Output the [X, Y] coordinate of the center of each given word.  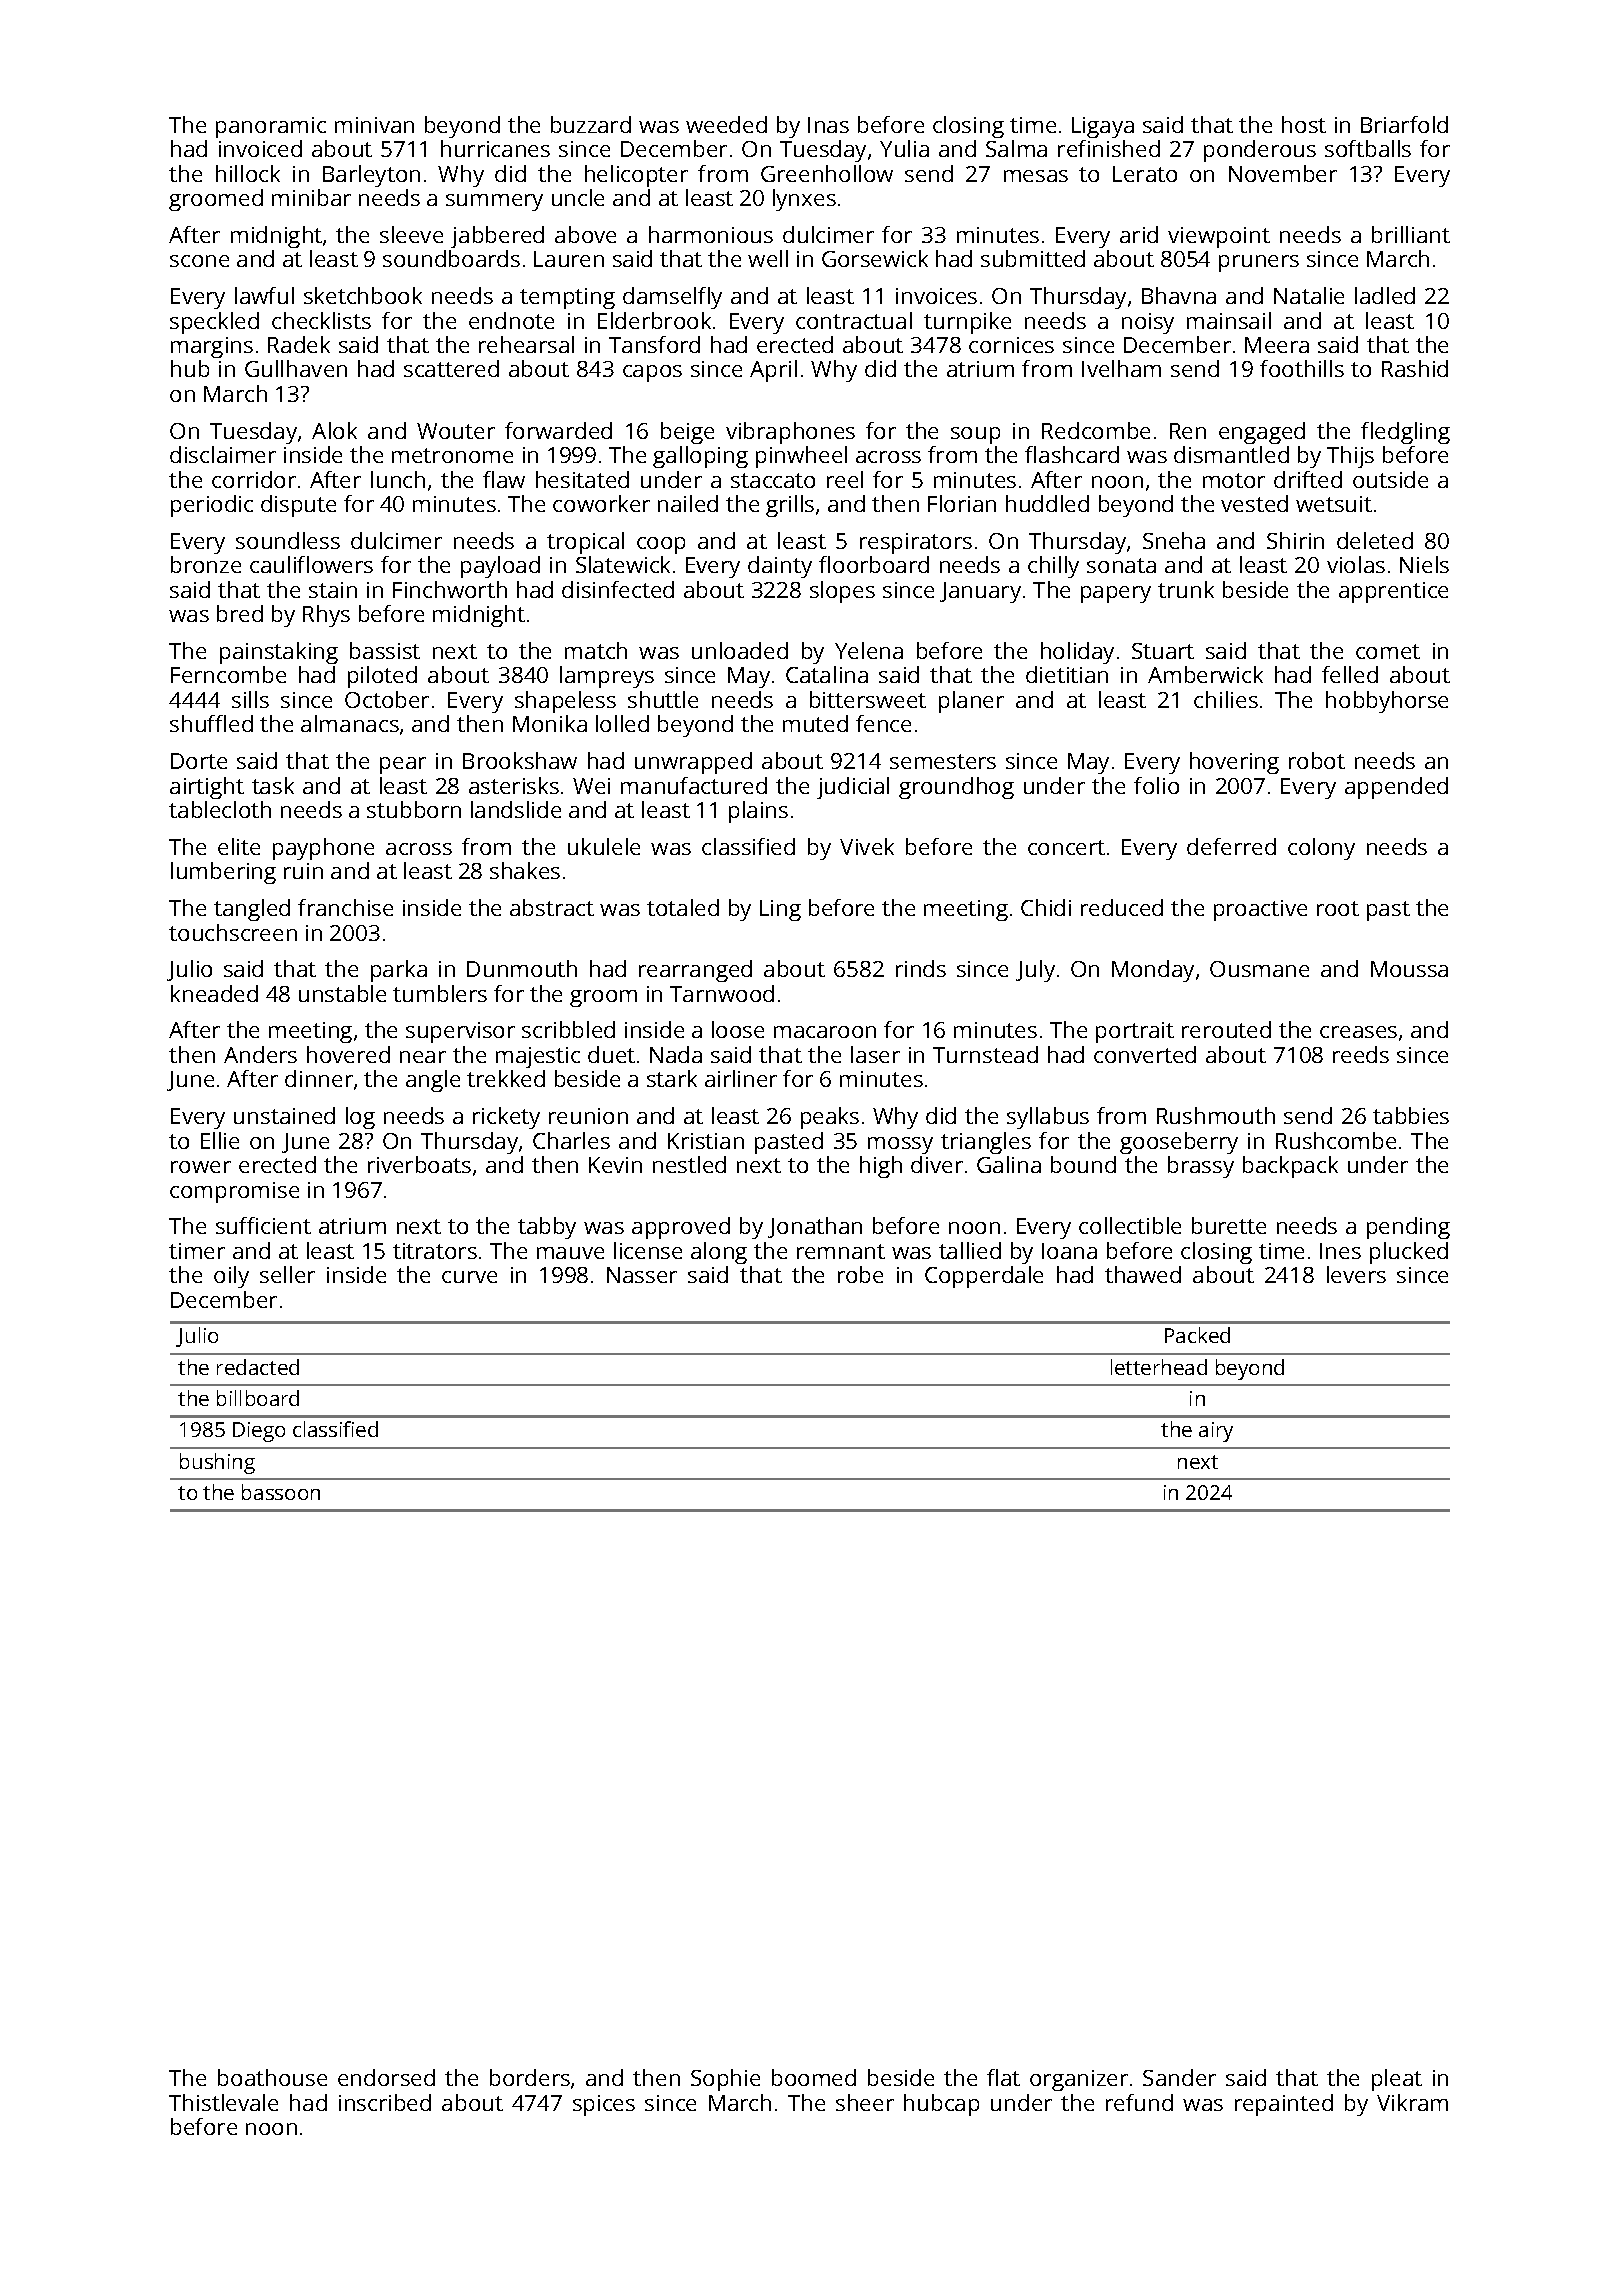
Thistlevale [223, 2102]
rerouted [1226, 1029]
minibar [311, 197]
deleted [1375, 540]
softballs [1368, 148]
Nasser [642, 1275]
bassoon [281, 1492]
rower [201, 1167]
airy [1216, 1432]
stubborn [414, 809]
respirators [916, 543]
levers [1356, 1274]
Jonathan [815, 1227]
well [768, 258]
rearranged [695, 971]
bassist [385, 650]
